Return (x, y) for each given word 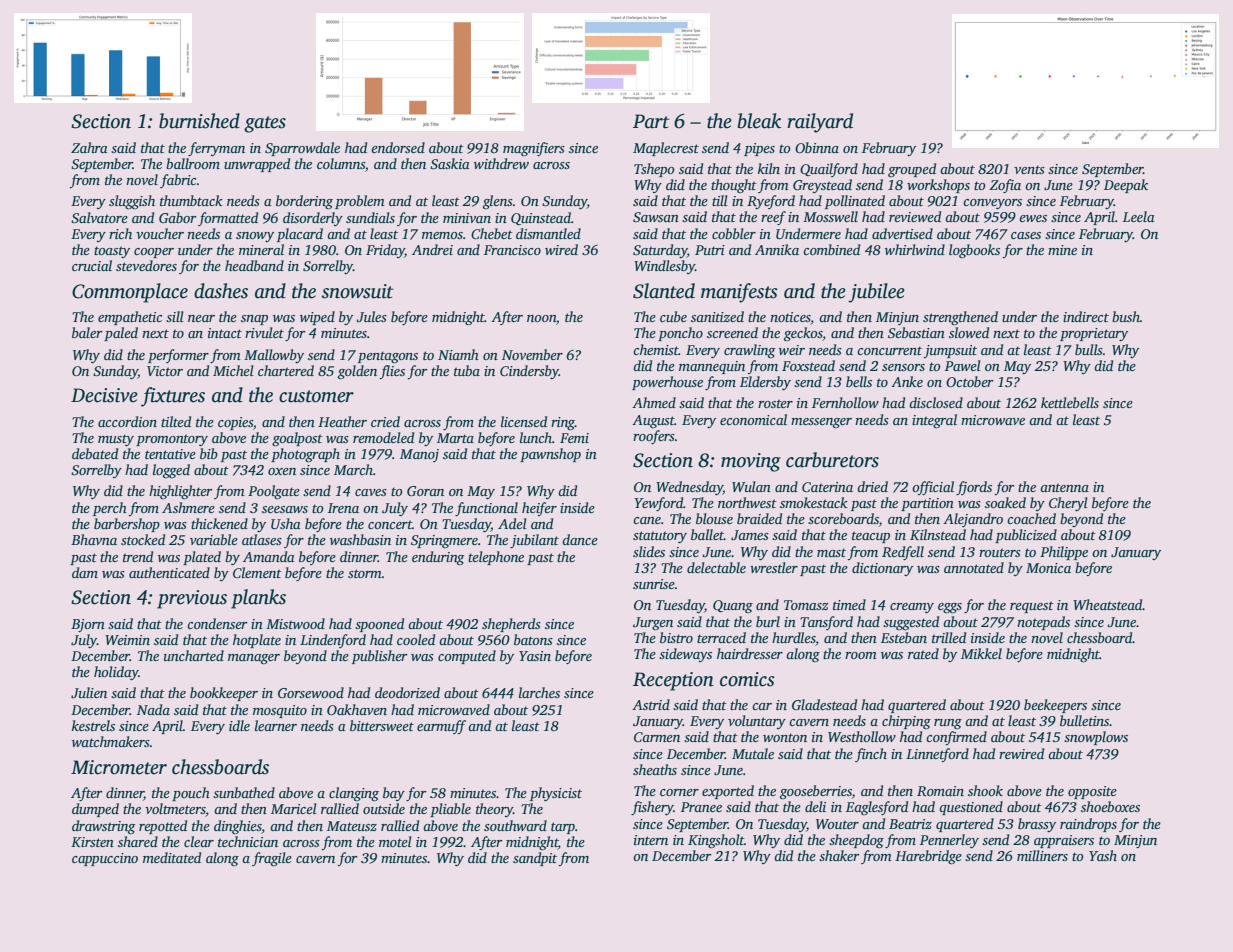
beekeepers (1055, 706)
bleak (759, 121)
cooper (154, 253)
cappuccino (105, 859)
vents (1029, 169)
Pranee (701, 807)
